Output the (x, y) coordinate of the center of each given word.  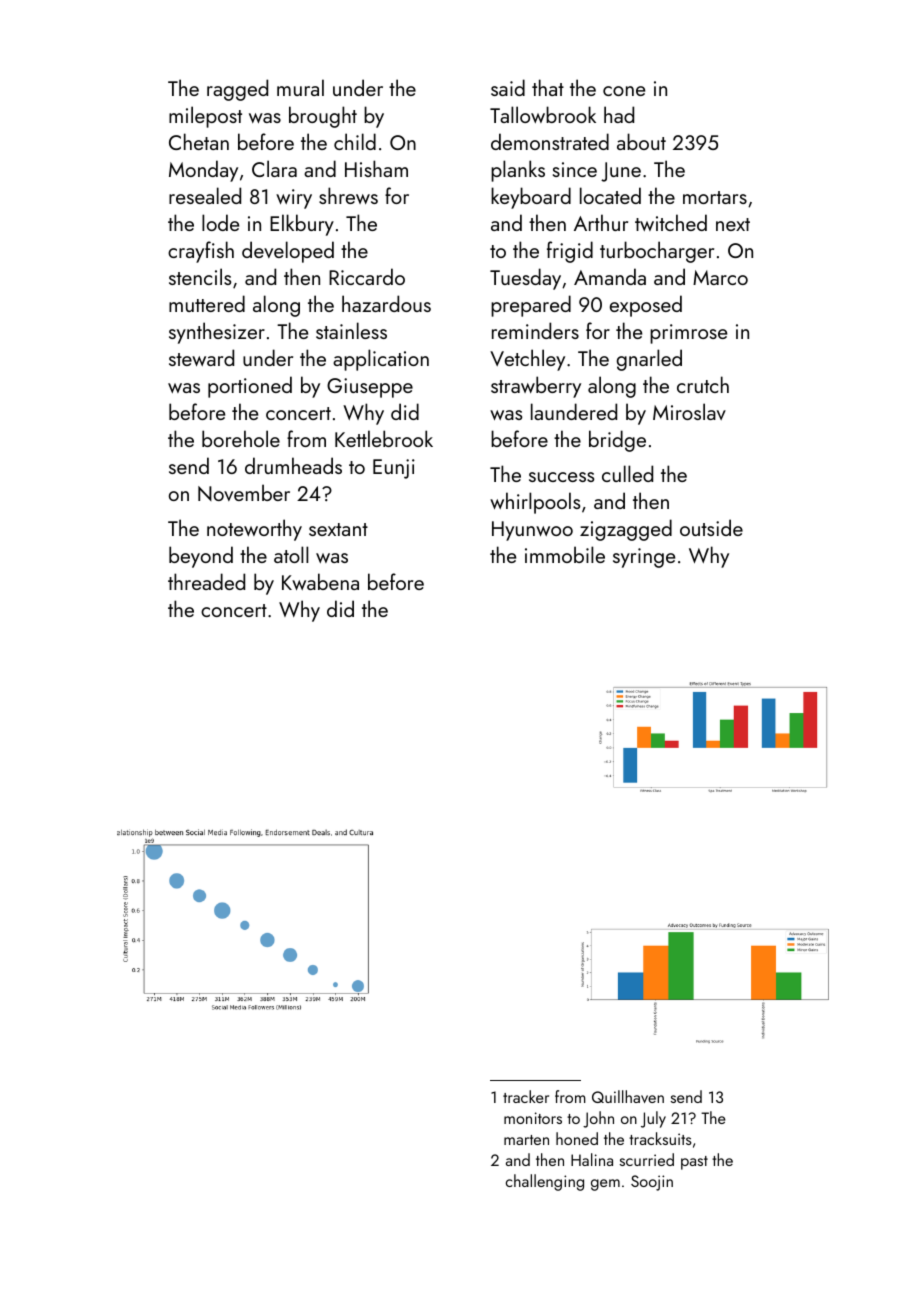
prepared (531, 306)
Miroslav (689, 411)
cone (624, 91)
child (355, 141)
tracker (526, 1096)
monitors (533, 1118)
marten (526, 1140)
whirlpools (535, 503)
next (733, 224)
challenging (545, 1182)
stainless (351, 330)
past (694, 1163)
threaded (206, 581)
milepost (205, 117)
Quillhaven (628, 1096)
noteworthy (254, 530)
